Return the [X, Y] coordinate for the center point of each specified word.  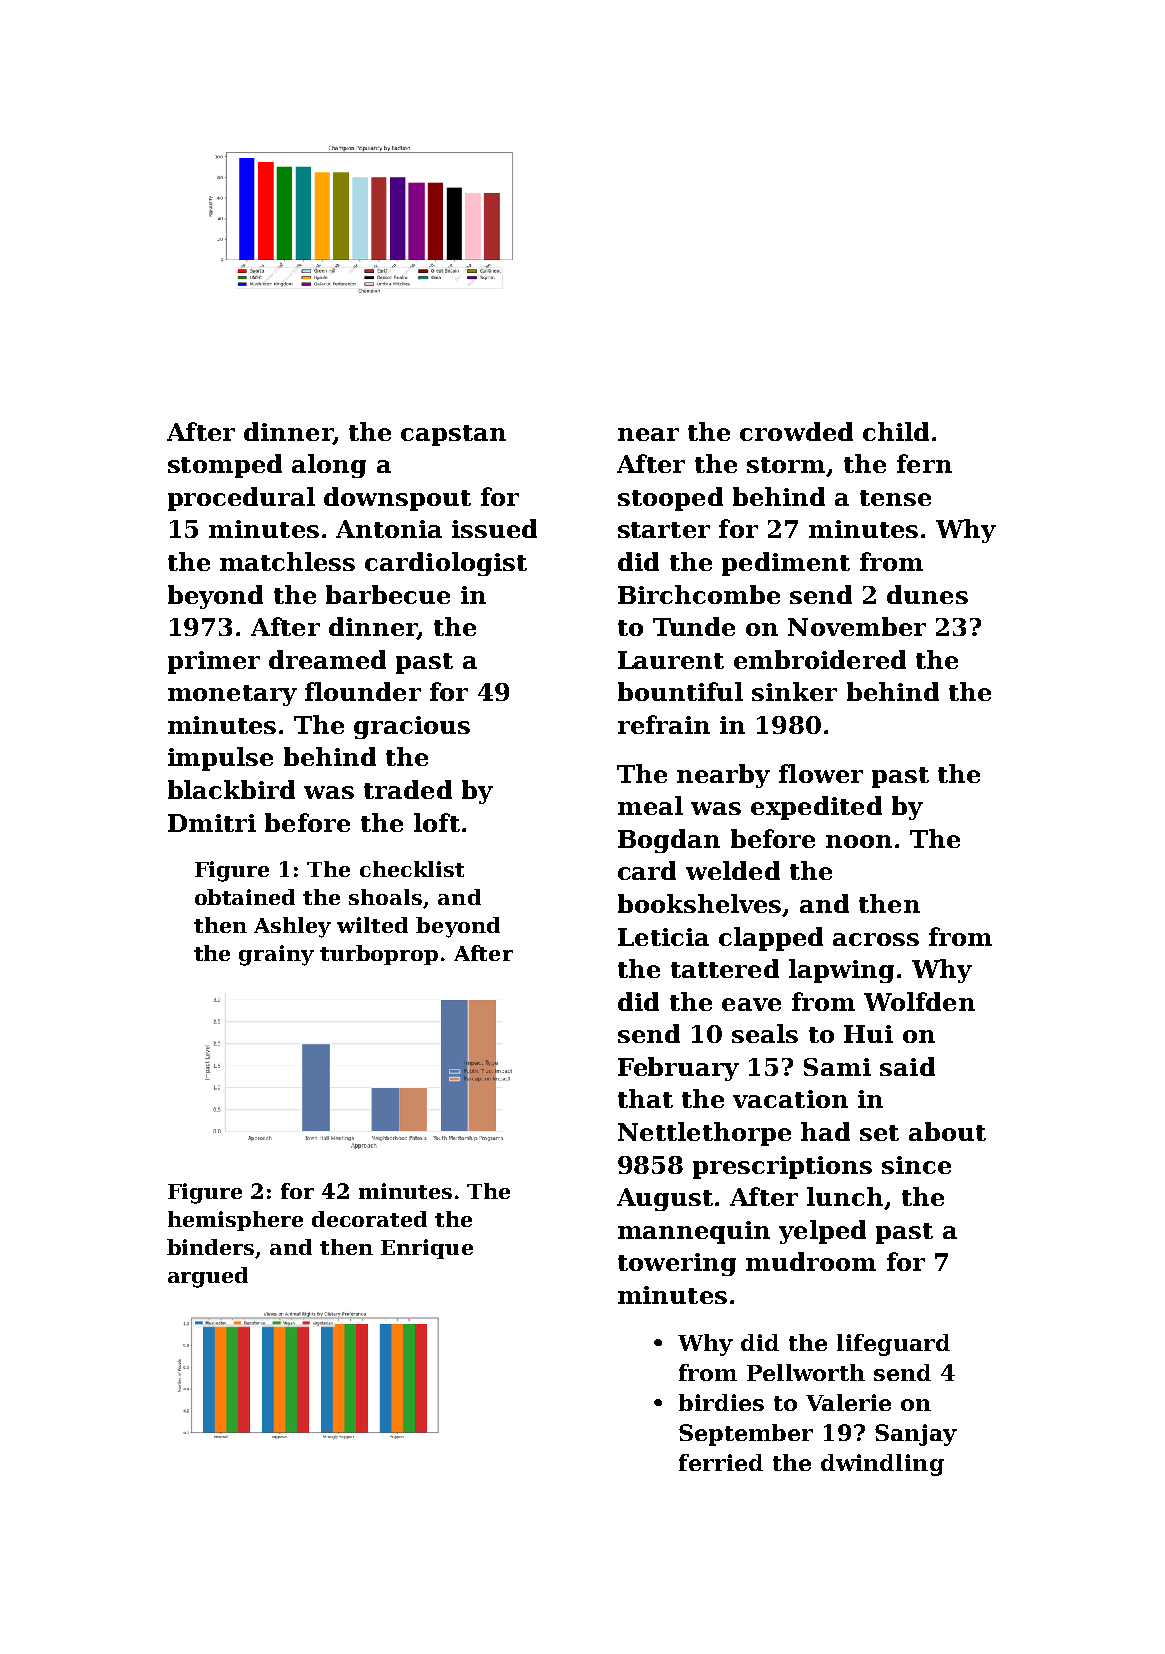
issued [494, 528]
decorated [369, 1219]
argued [208, 1277]
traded [408, 789]
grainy [276, 955]
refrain [664, 724]
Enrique [427, 1249]
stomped [225, 466]
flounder [363, 691]
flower [821, 773]
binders [210, 1247]
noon [859, 841]
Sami [837, 1067]
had [825, 1131]
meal [650, 805]
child [896, 431]
